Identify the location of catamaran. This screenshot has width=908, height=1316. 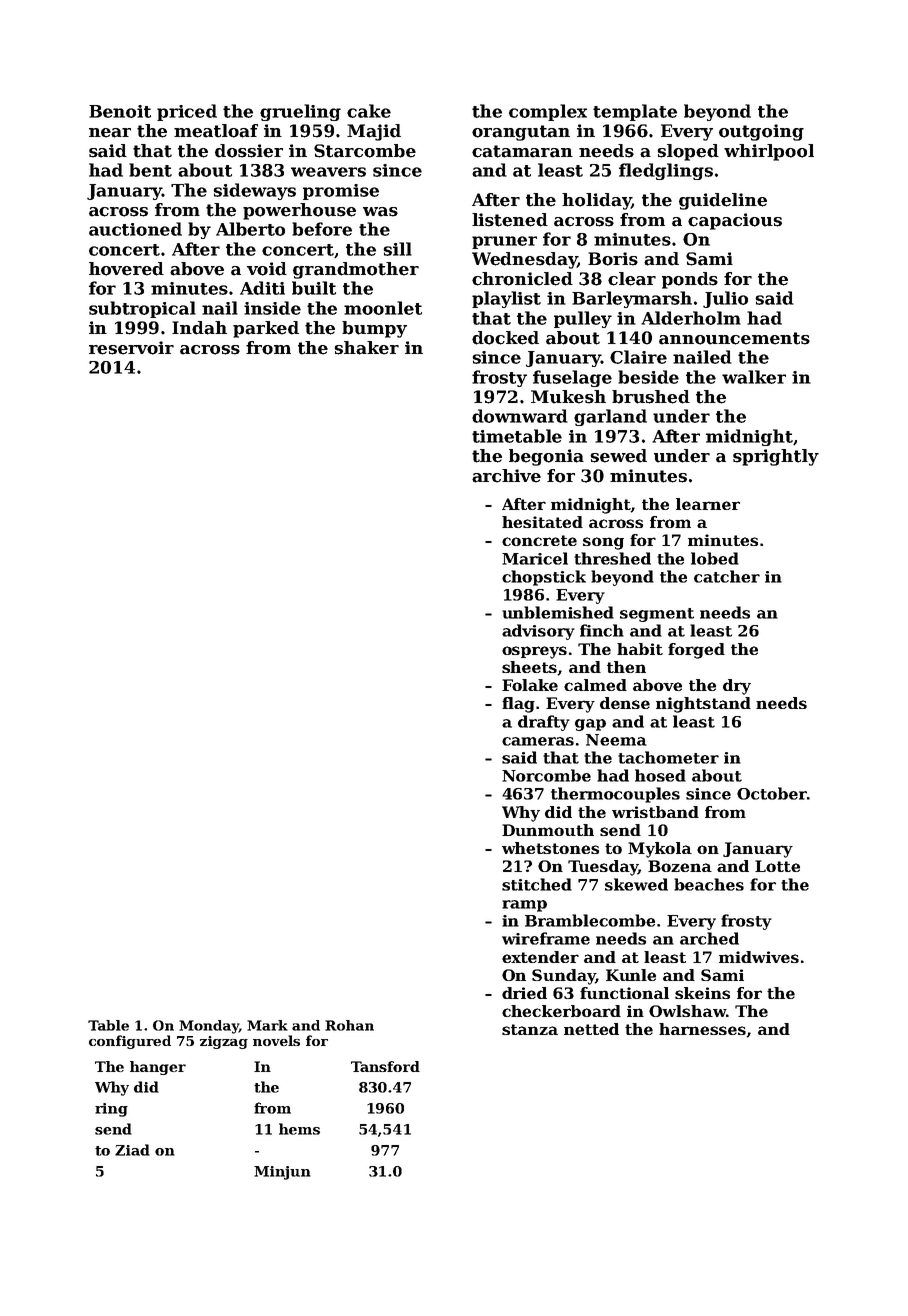
(522, 151).
